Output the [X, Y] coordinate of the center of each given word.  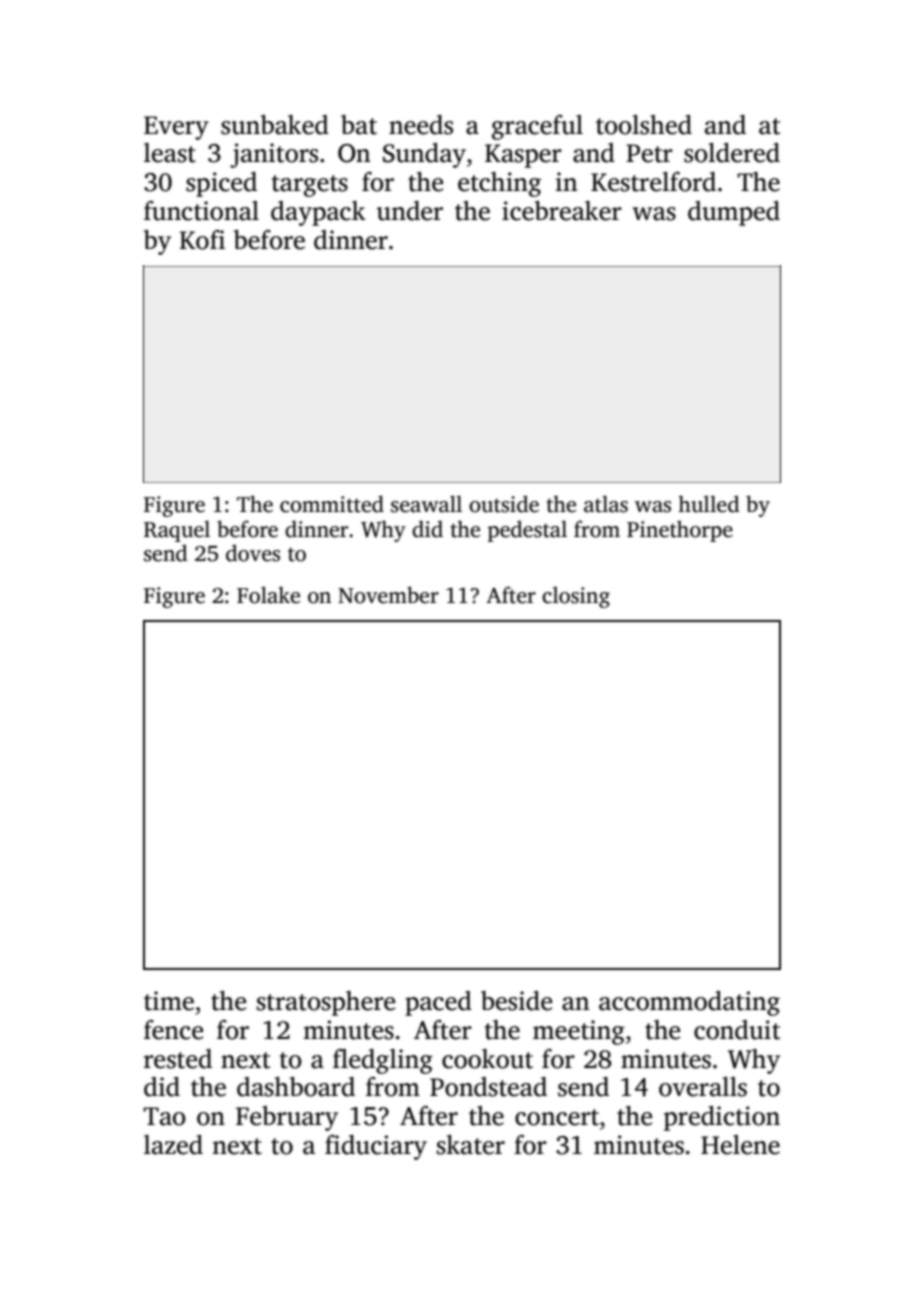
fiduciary [376, 1147]
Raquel [177, 531]
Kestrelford [653, 182]
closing [576, 597]
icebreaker [562, 211]
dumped [734, 213]
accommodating [689, 1003]
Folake [268, 595]
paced [438, 1003]
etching [499, 184]
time [169, 1001]
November [388, 595]
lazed [173, 1145]
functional [201, 211]
